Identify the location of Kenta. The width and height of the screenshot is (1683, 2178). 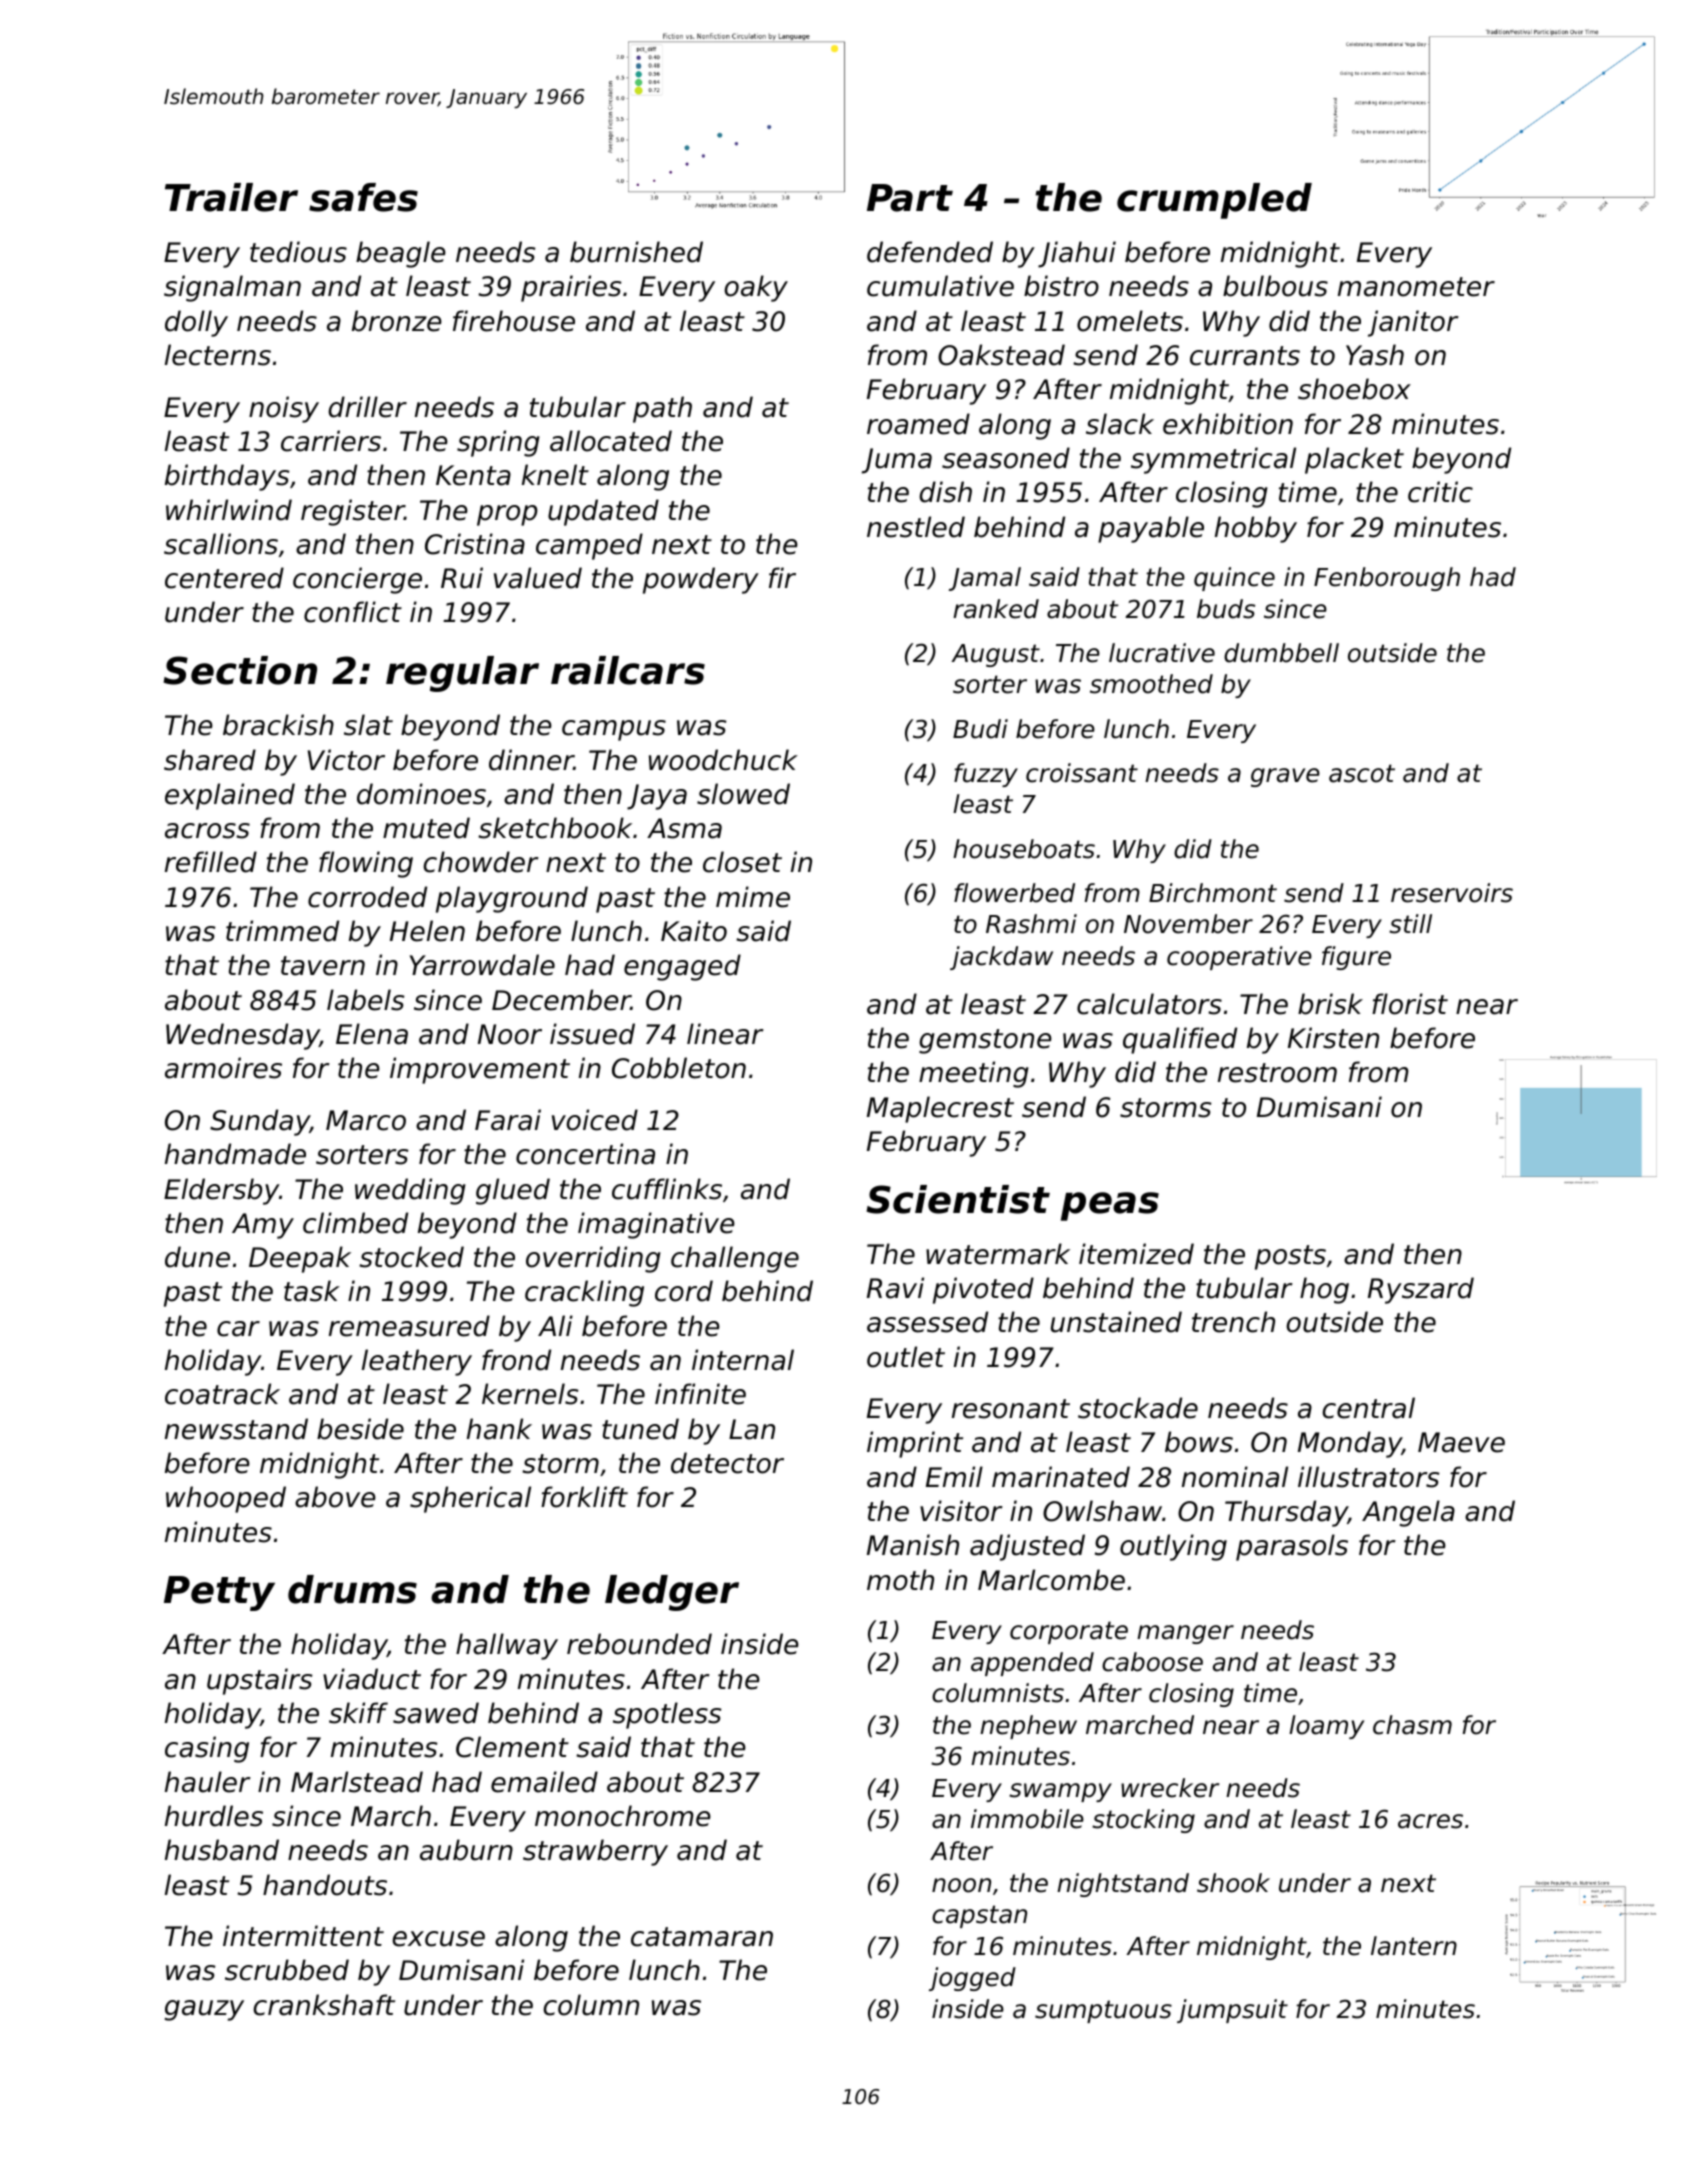
(473, 475).
